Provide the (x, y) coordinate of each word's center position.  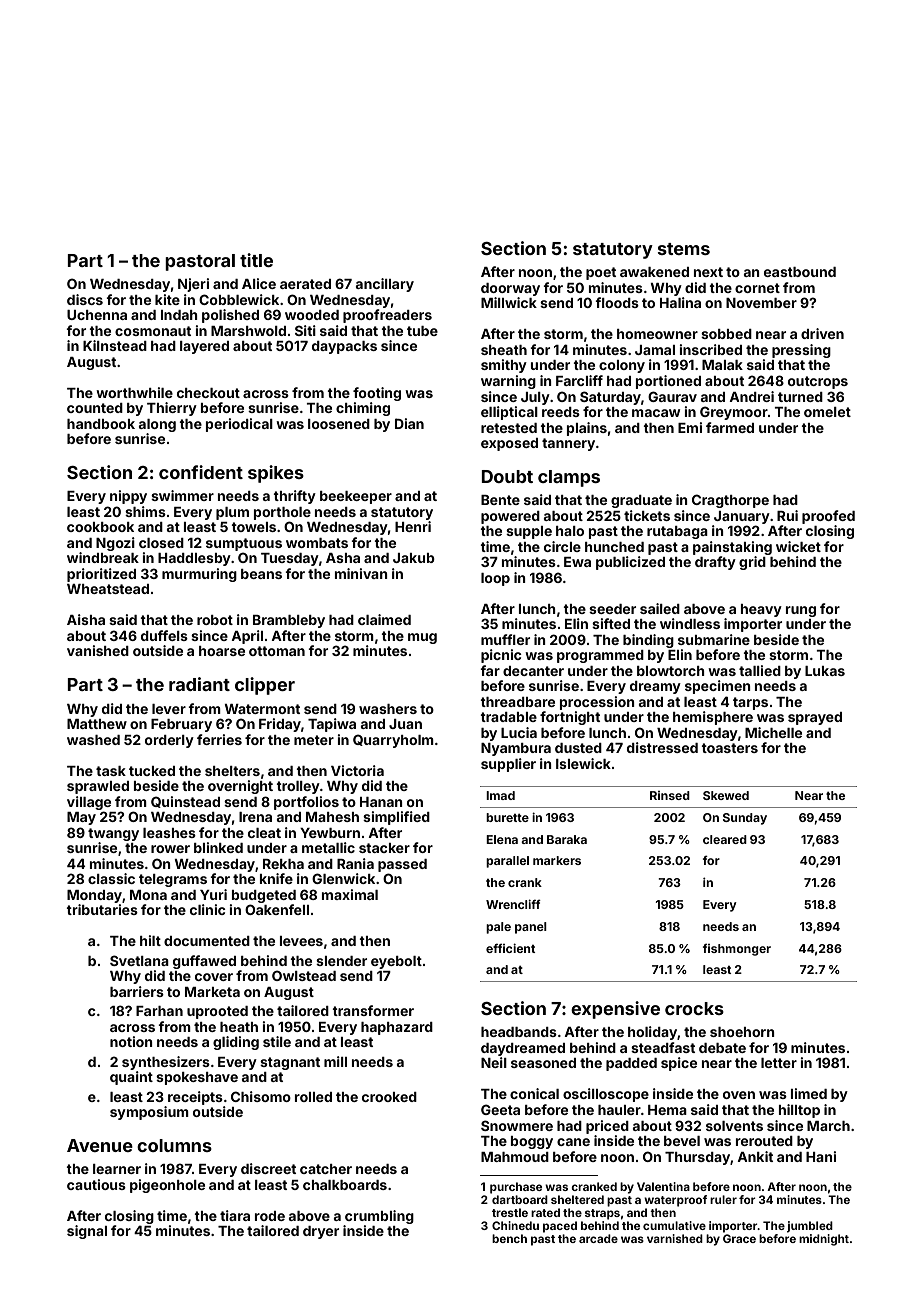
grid (752, 563)
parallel (507, 862)
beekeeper (356, 497)
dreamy (655, 687)
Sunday (745, 819)
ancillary (385, 285)
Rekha (283, 864)
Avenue (100, 1145)
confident (201, 472)
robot (215, 620)
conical (534, 1093)
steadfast (663, 1047)
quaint (131, 1078)
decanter (533, 671)
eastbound (800, 272)
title (256, 260)
